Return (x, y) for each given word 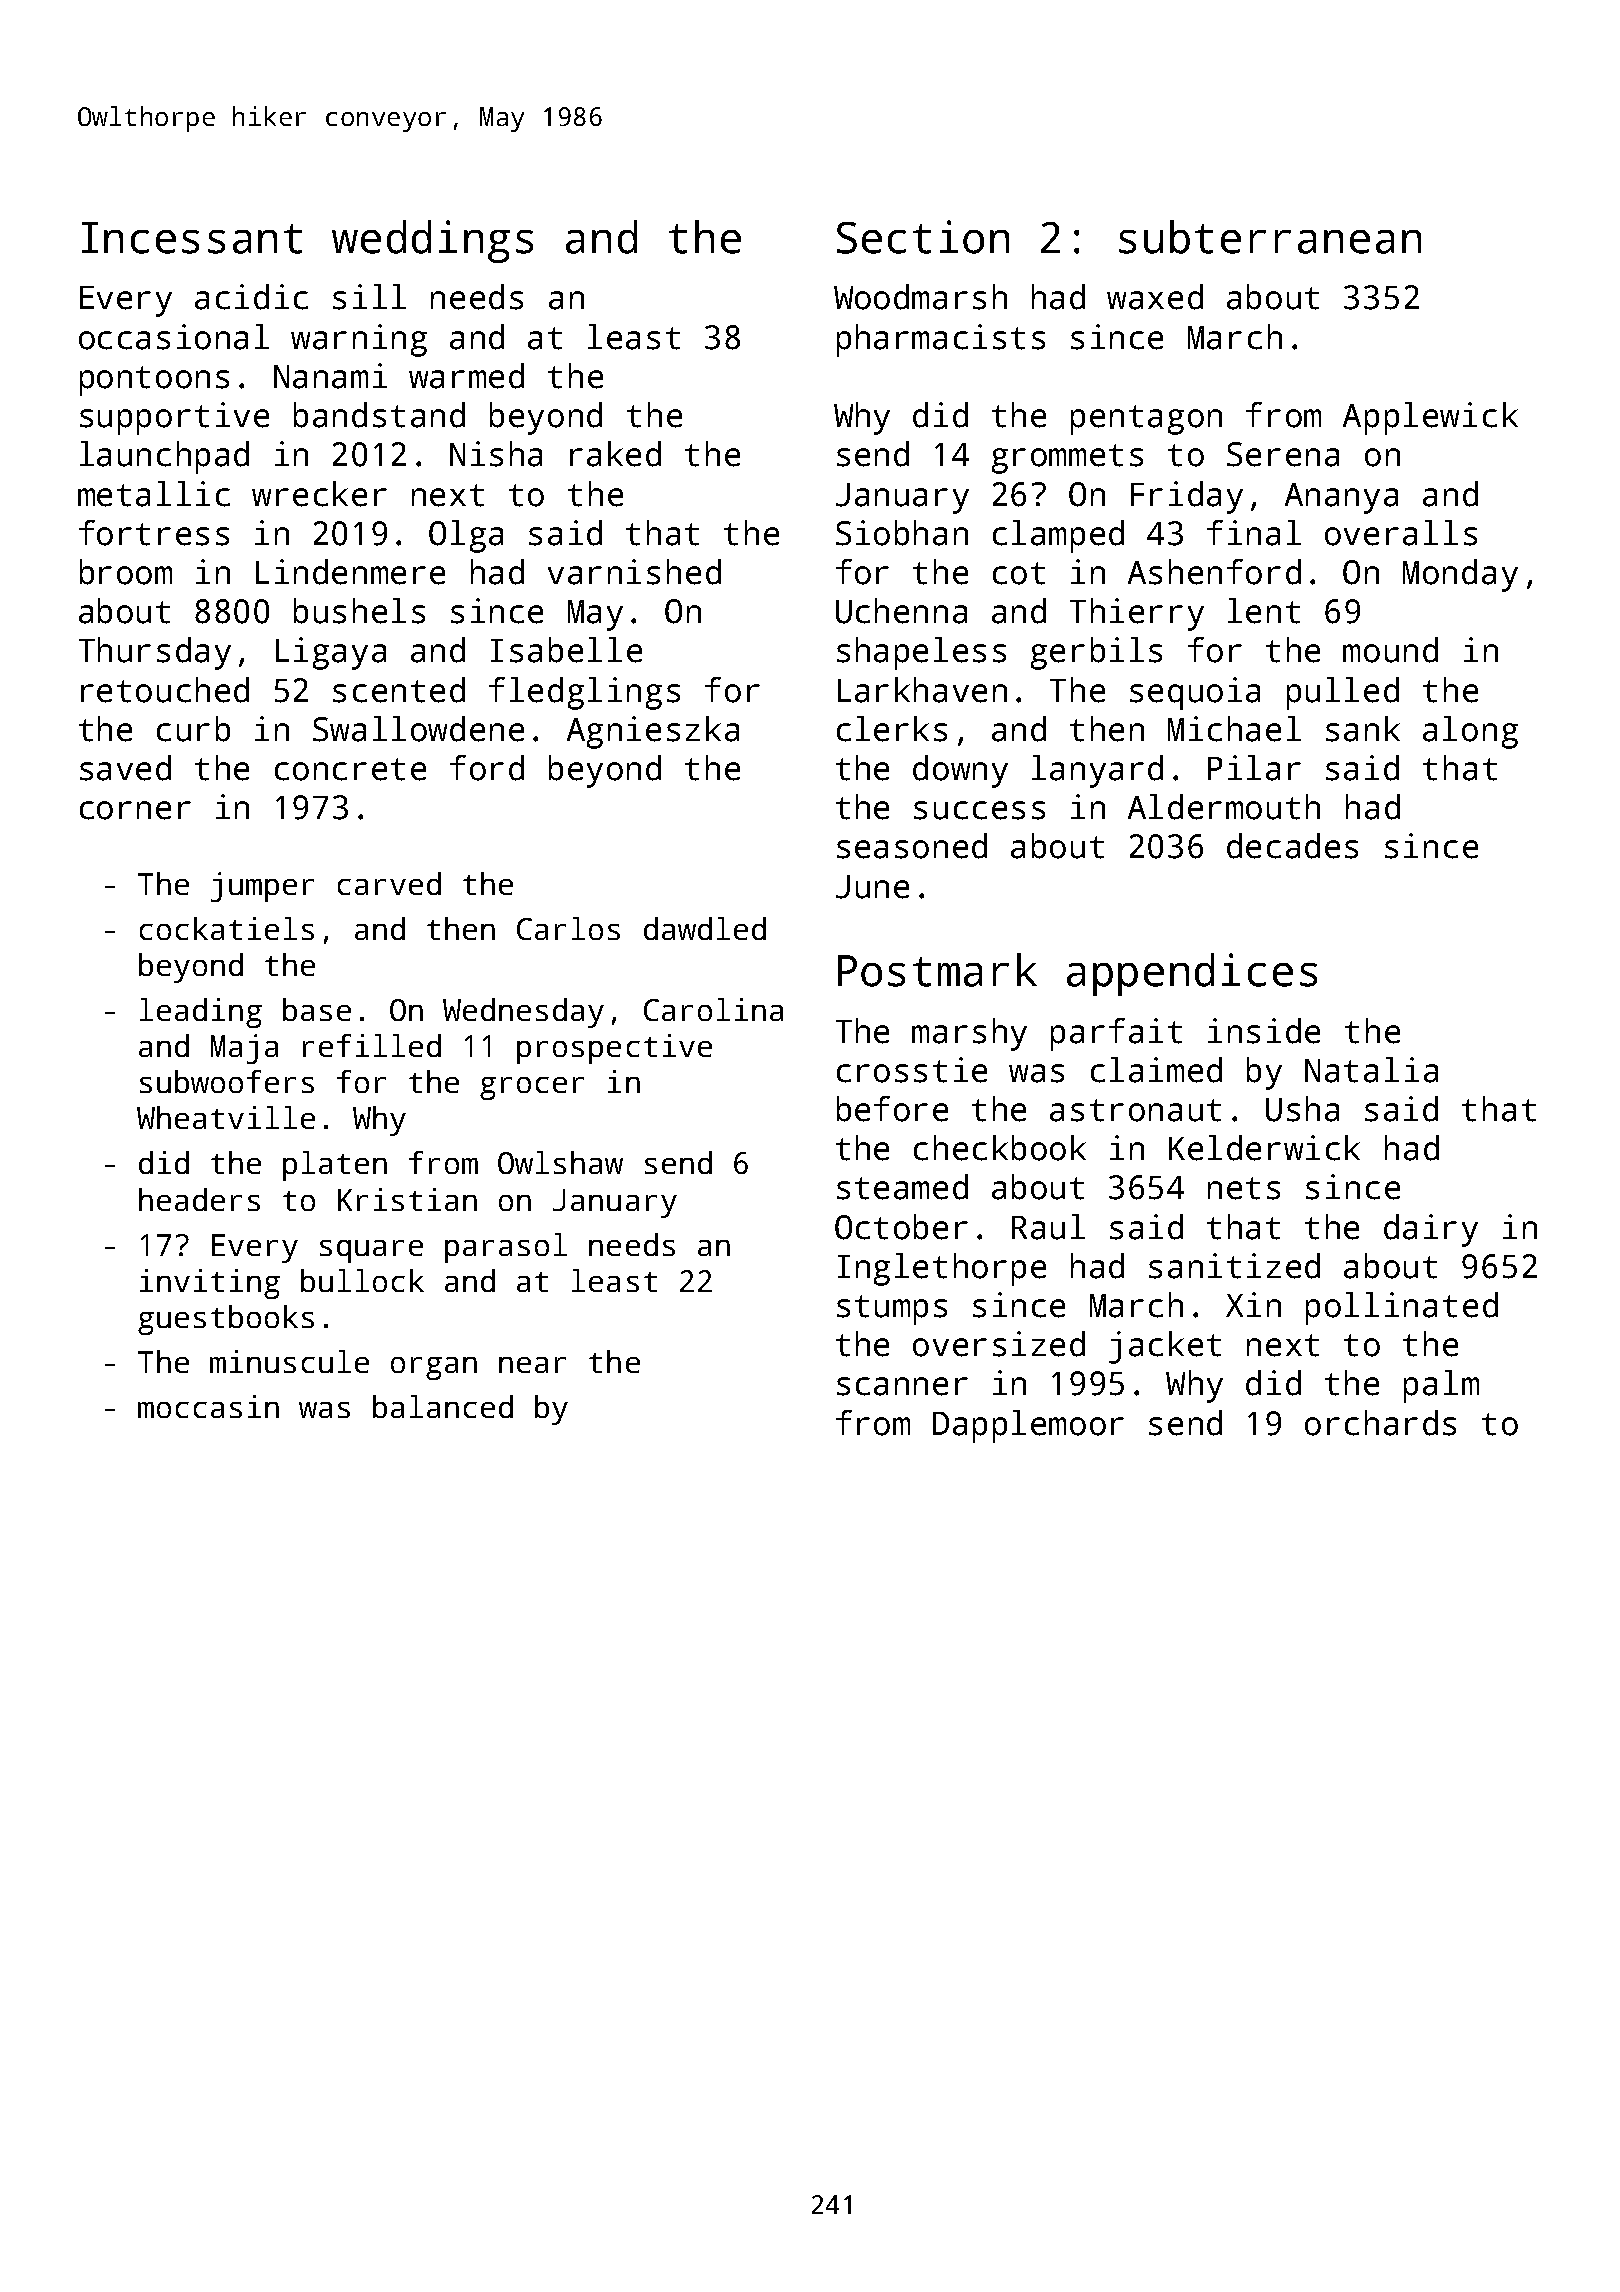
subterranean (1270, 237)
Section (923, 237)
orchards (1380, 1423)
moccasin (208, 1406)
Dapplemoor (1028, 1426)
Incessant (192, 238)
